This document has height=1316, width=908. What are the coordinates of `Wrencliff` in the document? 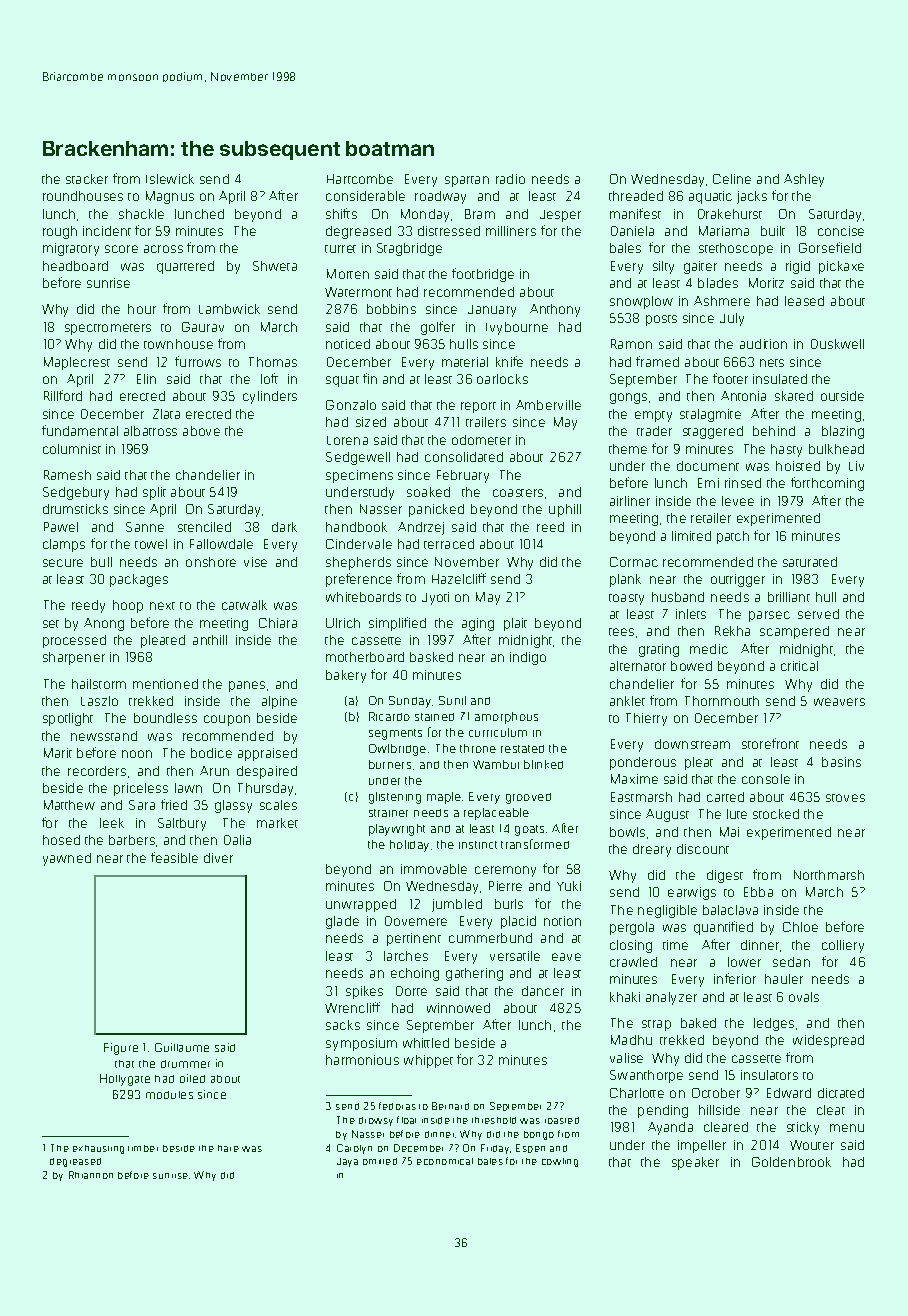 It's located at (352, 1007).
